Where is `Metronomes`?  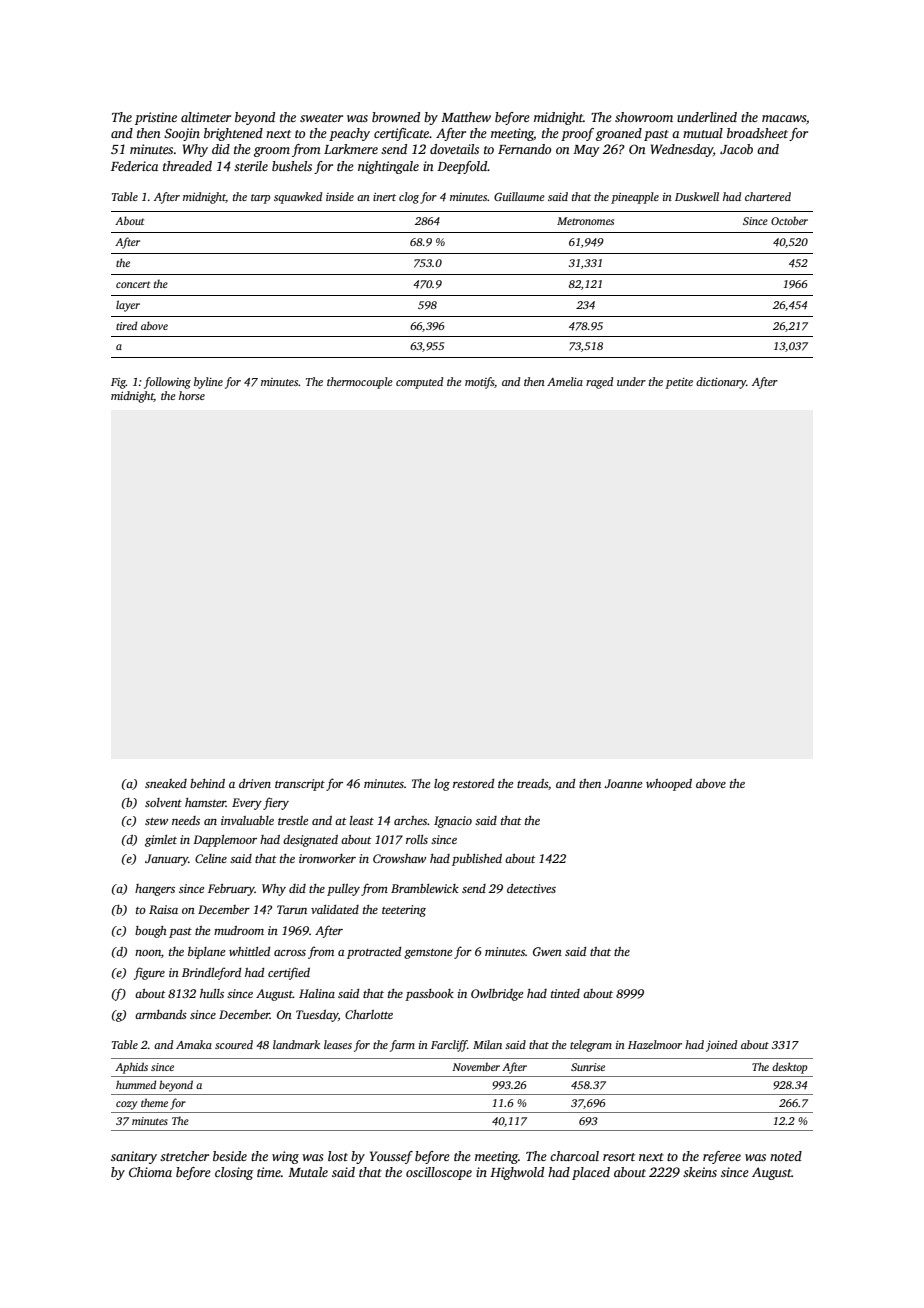 Metronomes is located at coordinates (585, 221).
